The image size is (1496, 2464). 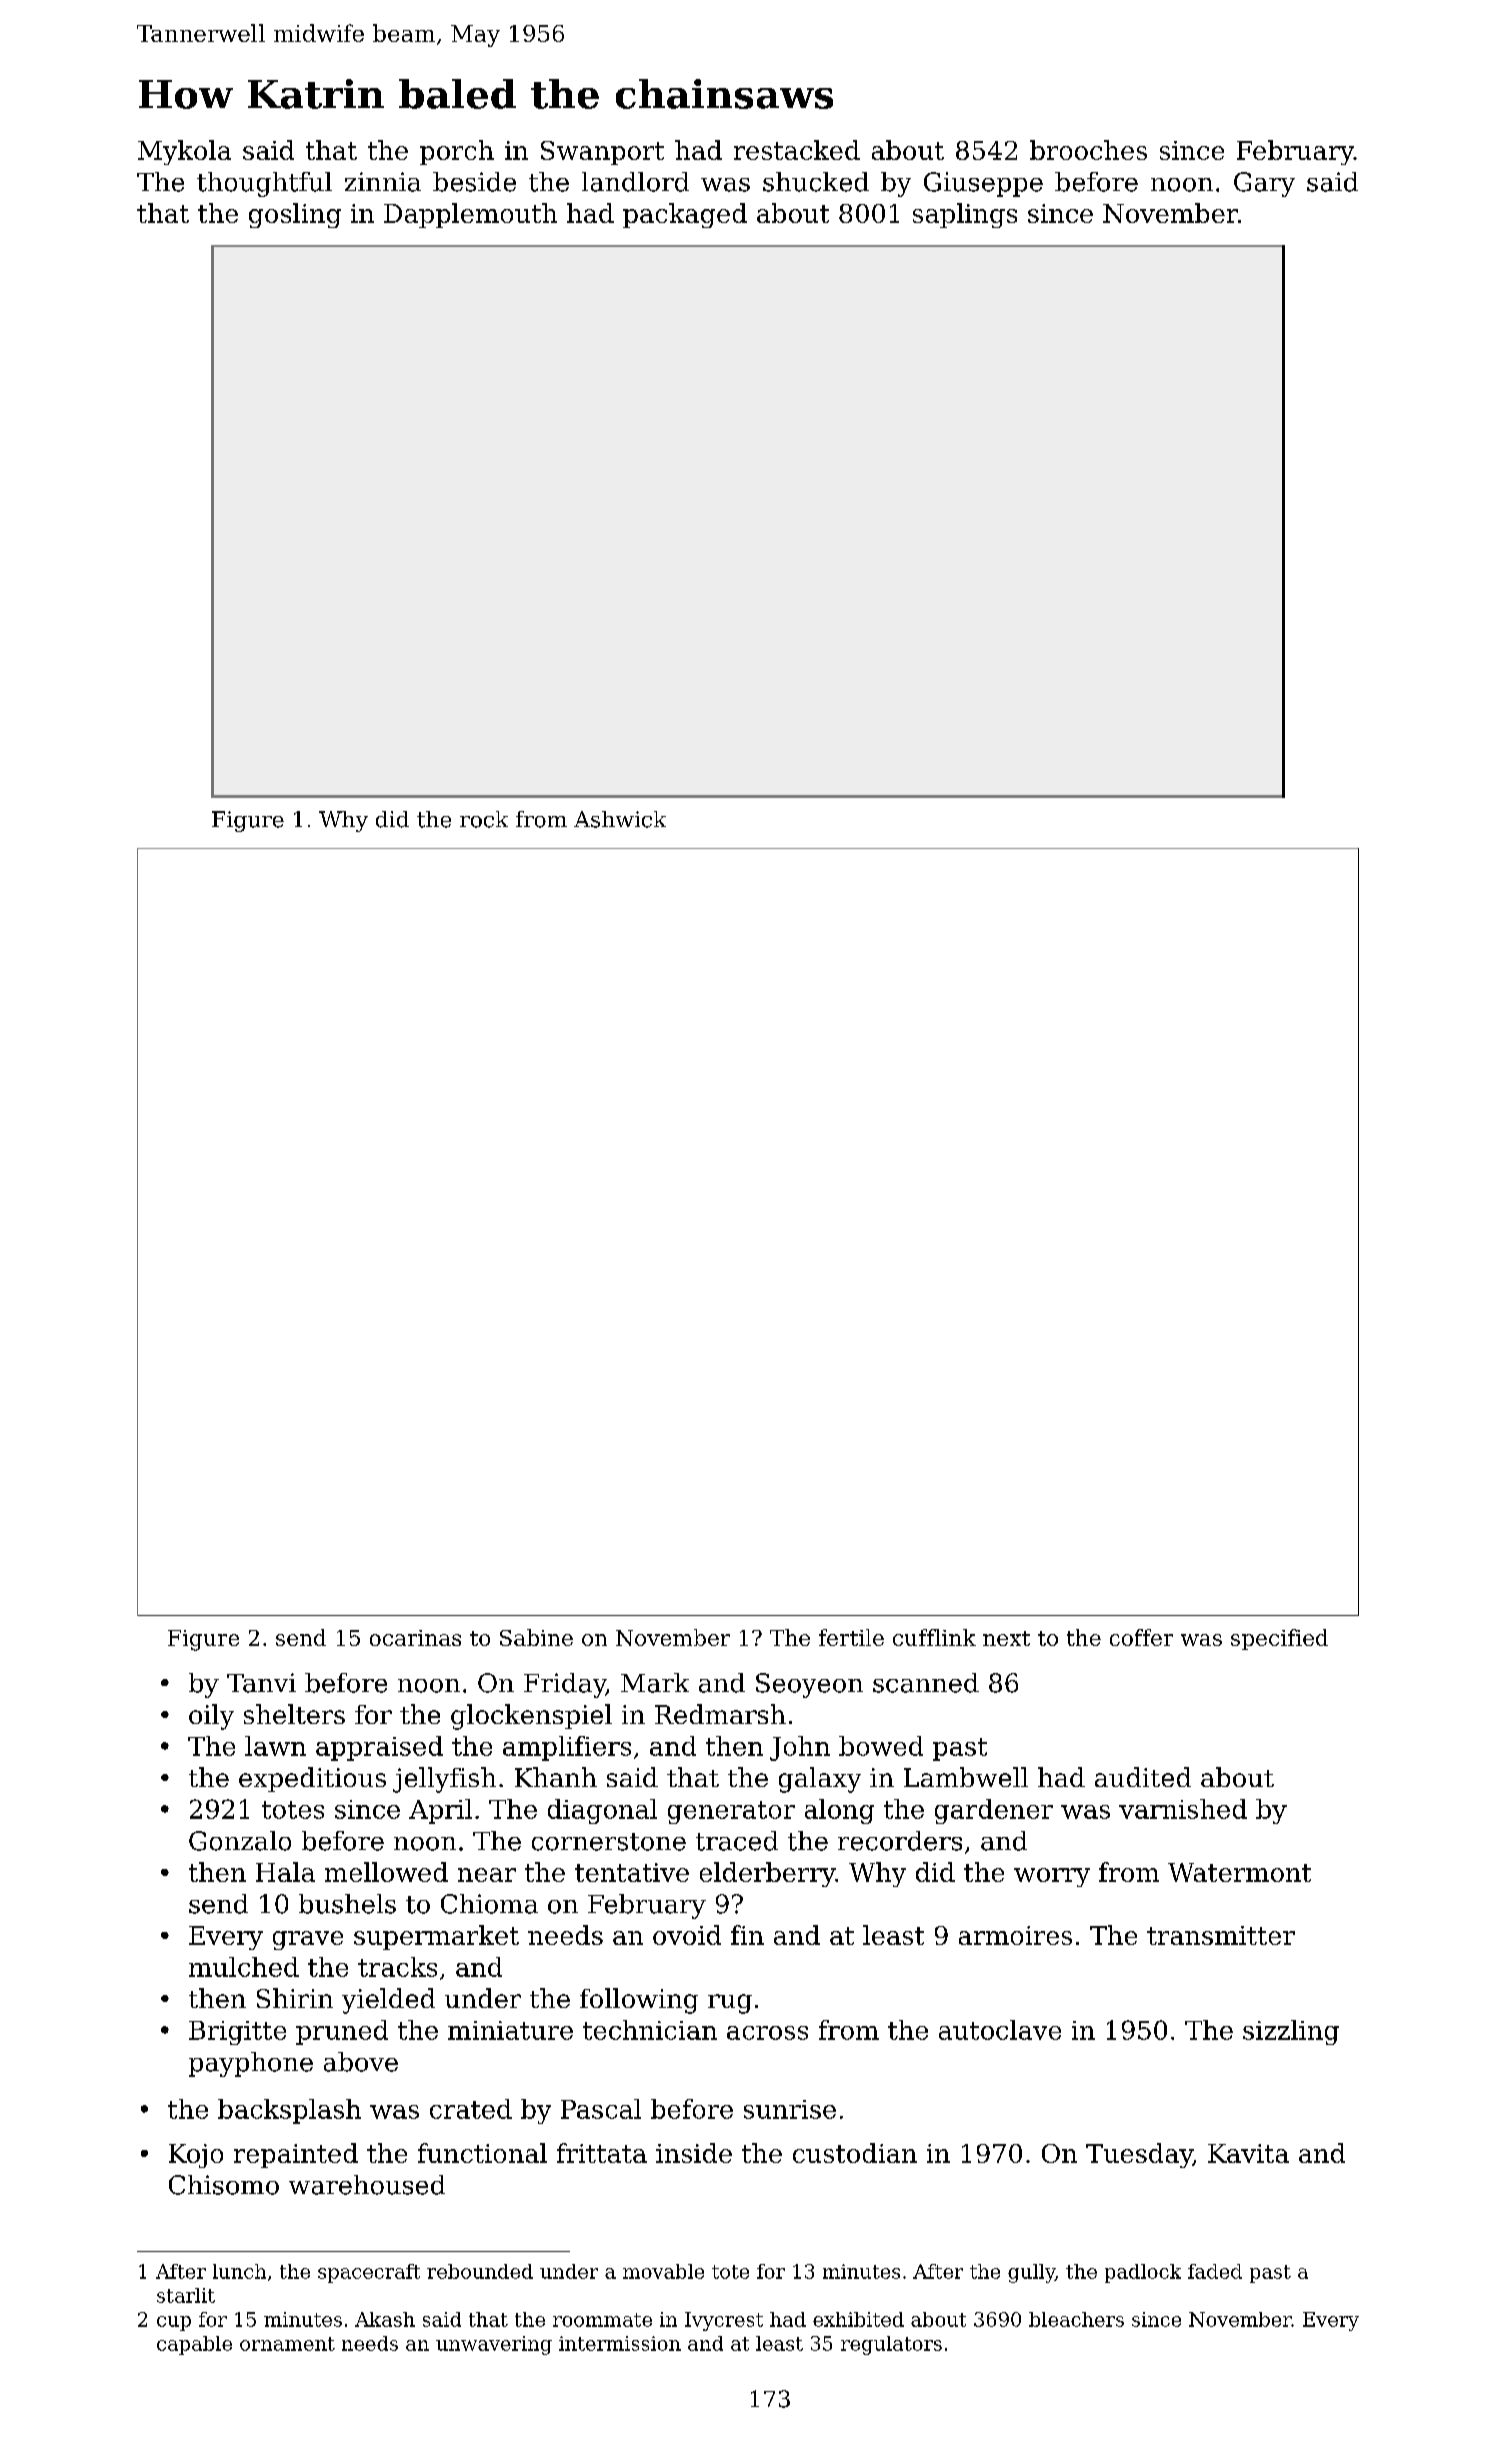 I want to click on capable, so click(x=194, y=2345).
